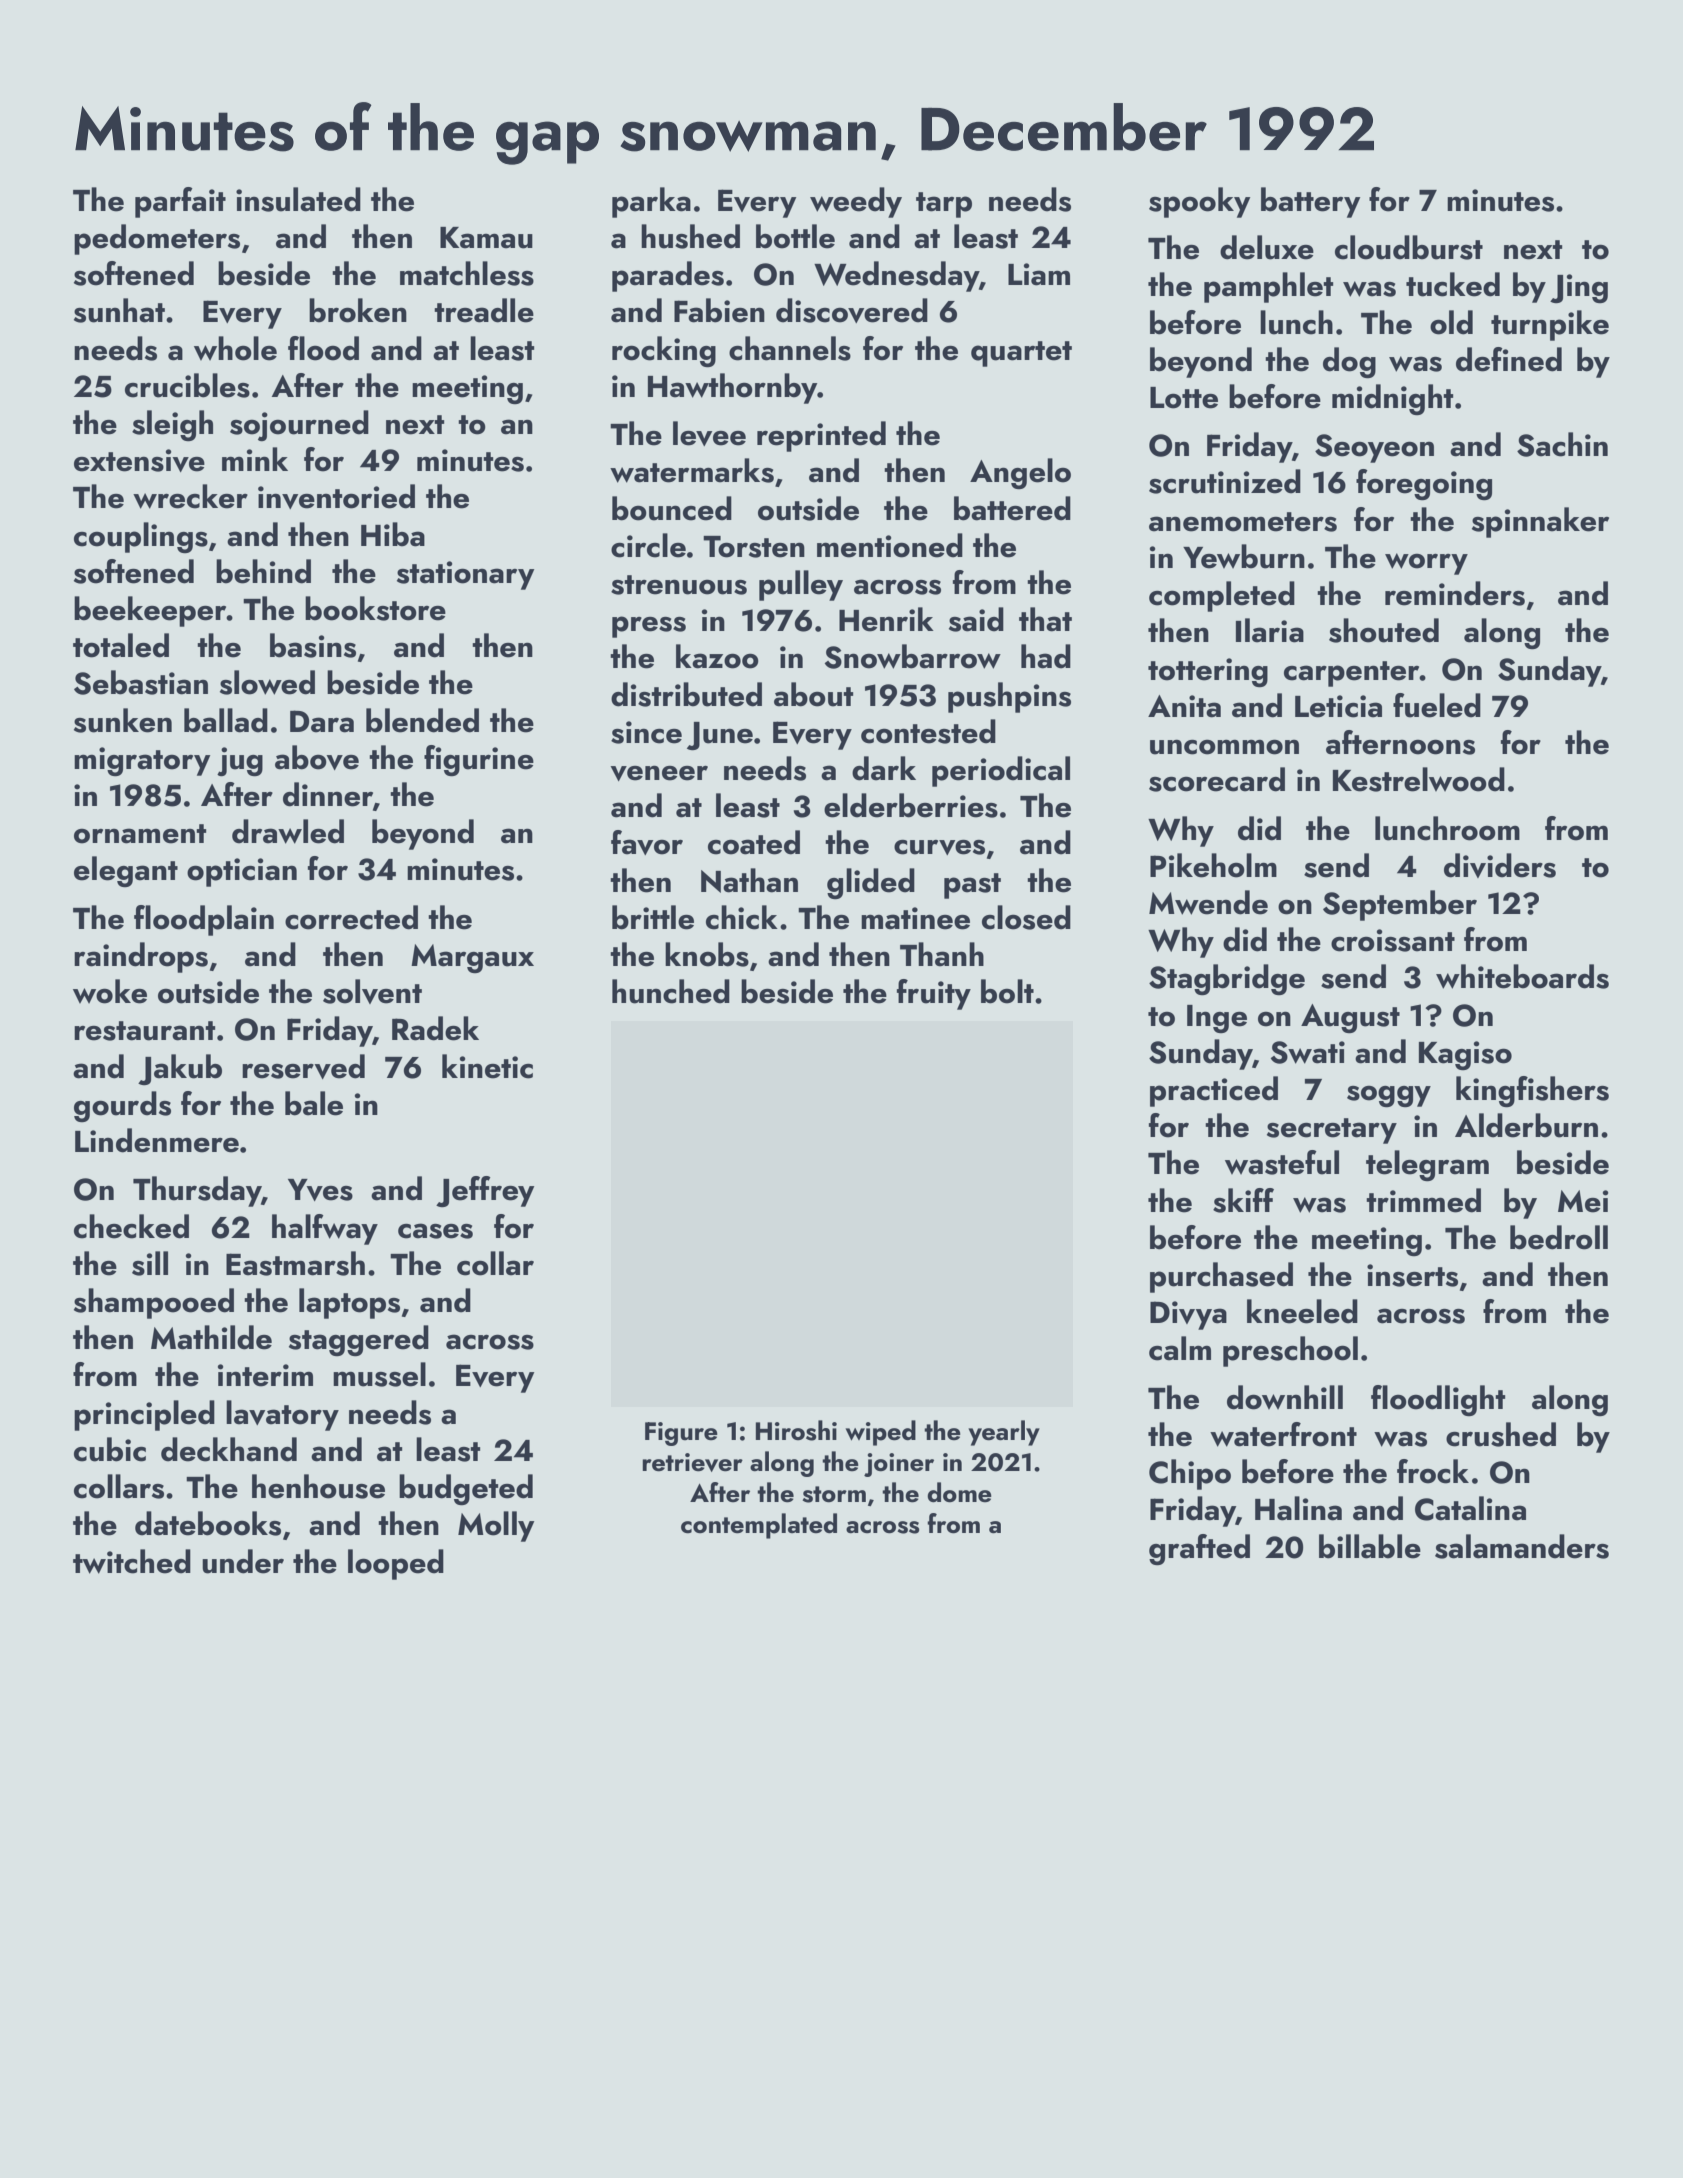 The height and width of the screenshot is (2178, 1683). Describe the element at coordinates (197, 1191) in the screenshot. I see `Thursday` at that location.
